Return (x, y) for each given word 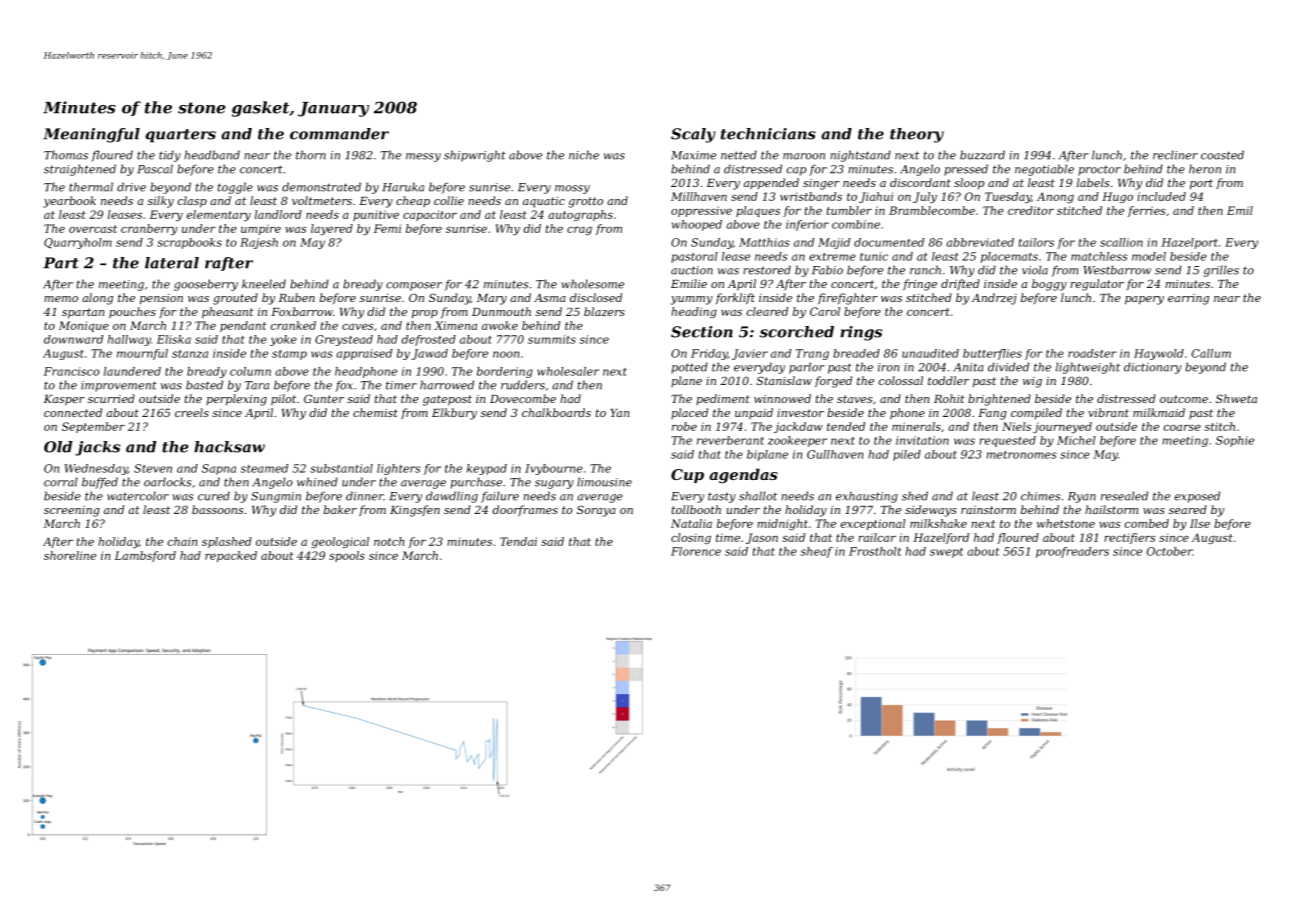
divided (1008, 367)
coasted (1222, 155)
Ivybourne (554, 469)
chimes (1040, 496)
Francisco (72, 371)
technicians (768, 134)
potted (689, 368)
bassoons (217, 509)
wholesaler (568, 371)
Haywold (1159, 354)
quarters (180, 136)
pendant (243, 326)
